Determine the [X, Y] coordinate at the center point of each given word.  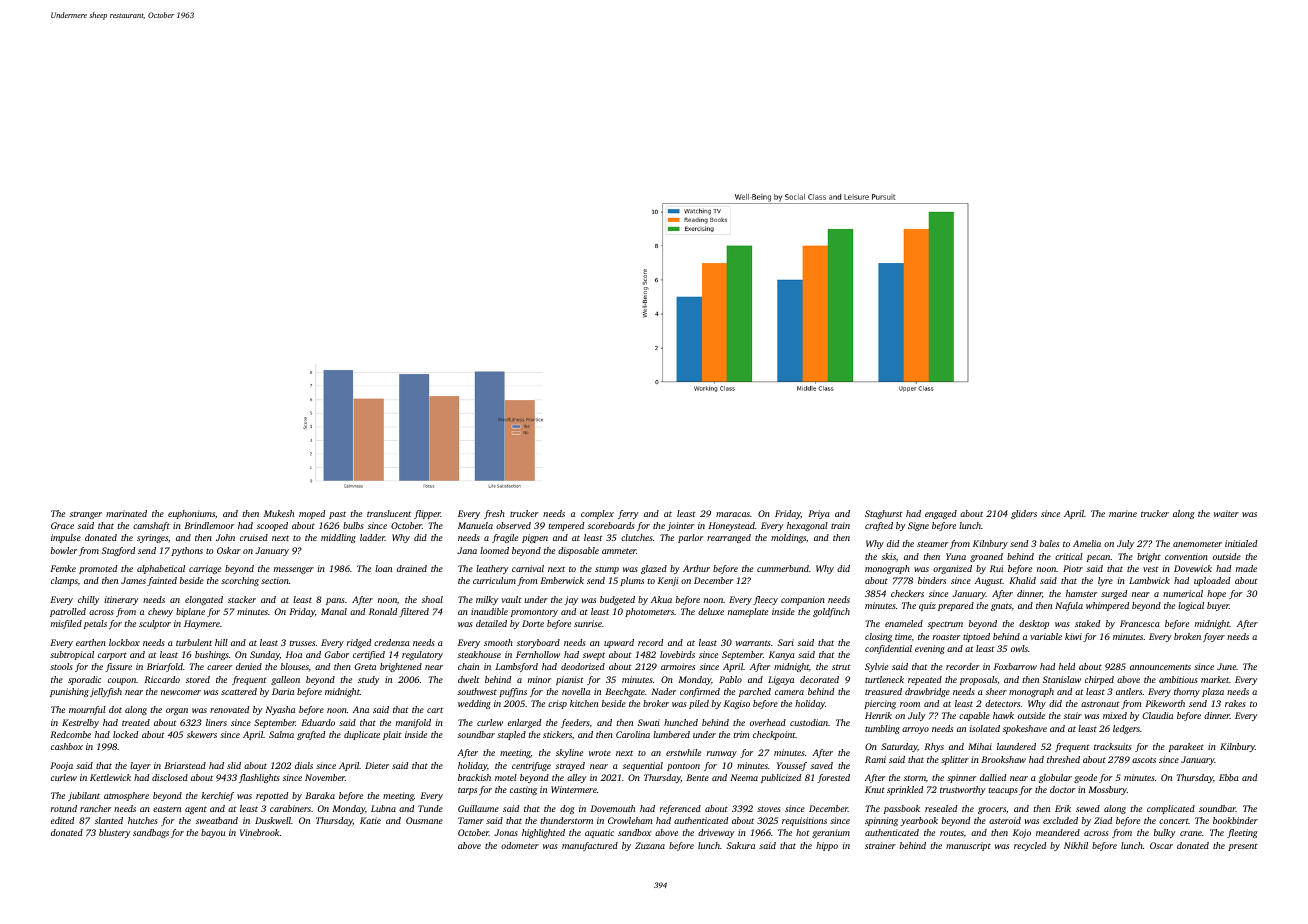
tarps [467, 791]
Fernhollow [538, 654]
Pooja [61, 766]
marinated [126, 513]
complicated [1171, 809]
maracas [733, 514]
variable [1046, 636]
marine [1123, 513]
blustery [114, 833]
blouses [295, 666]
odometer [520, 845]
